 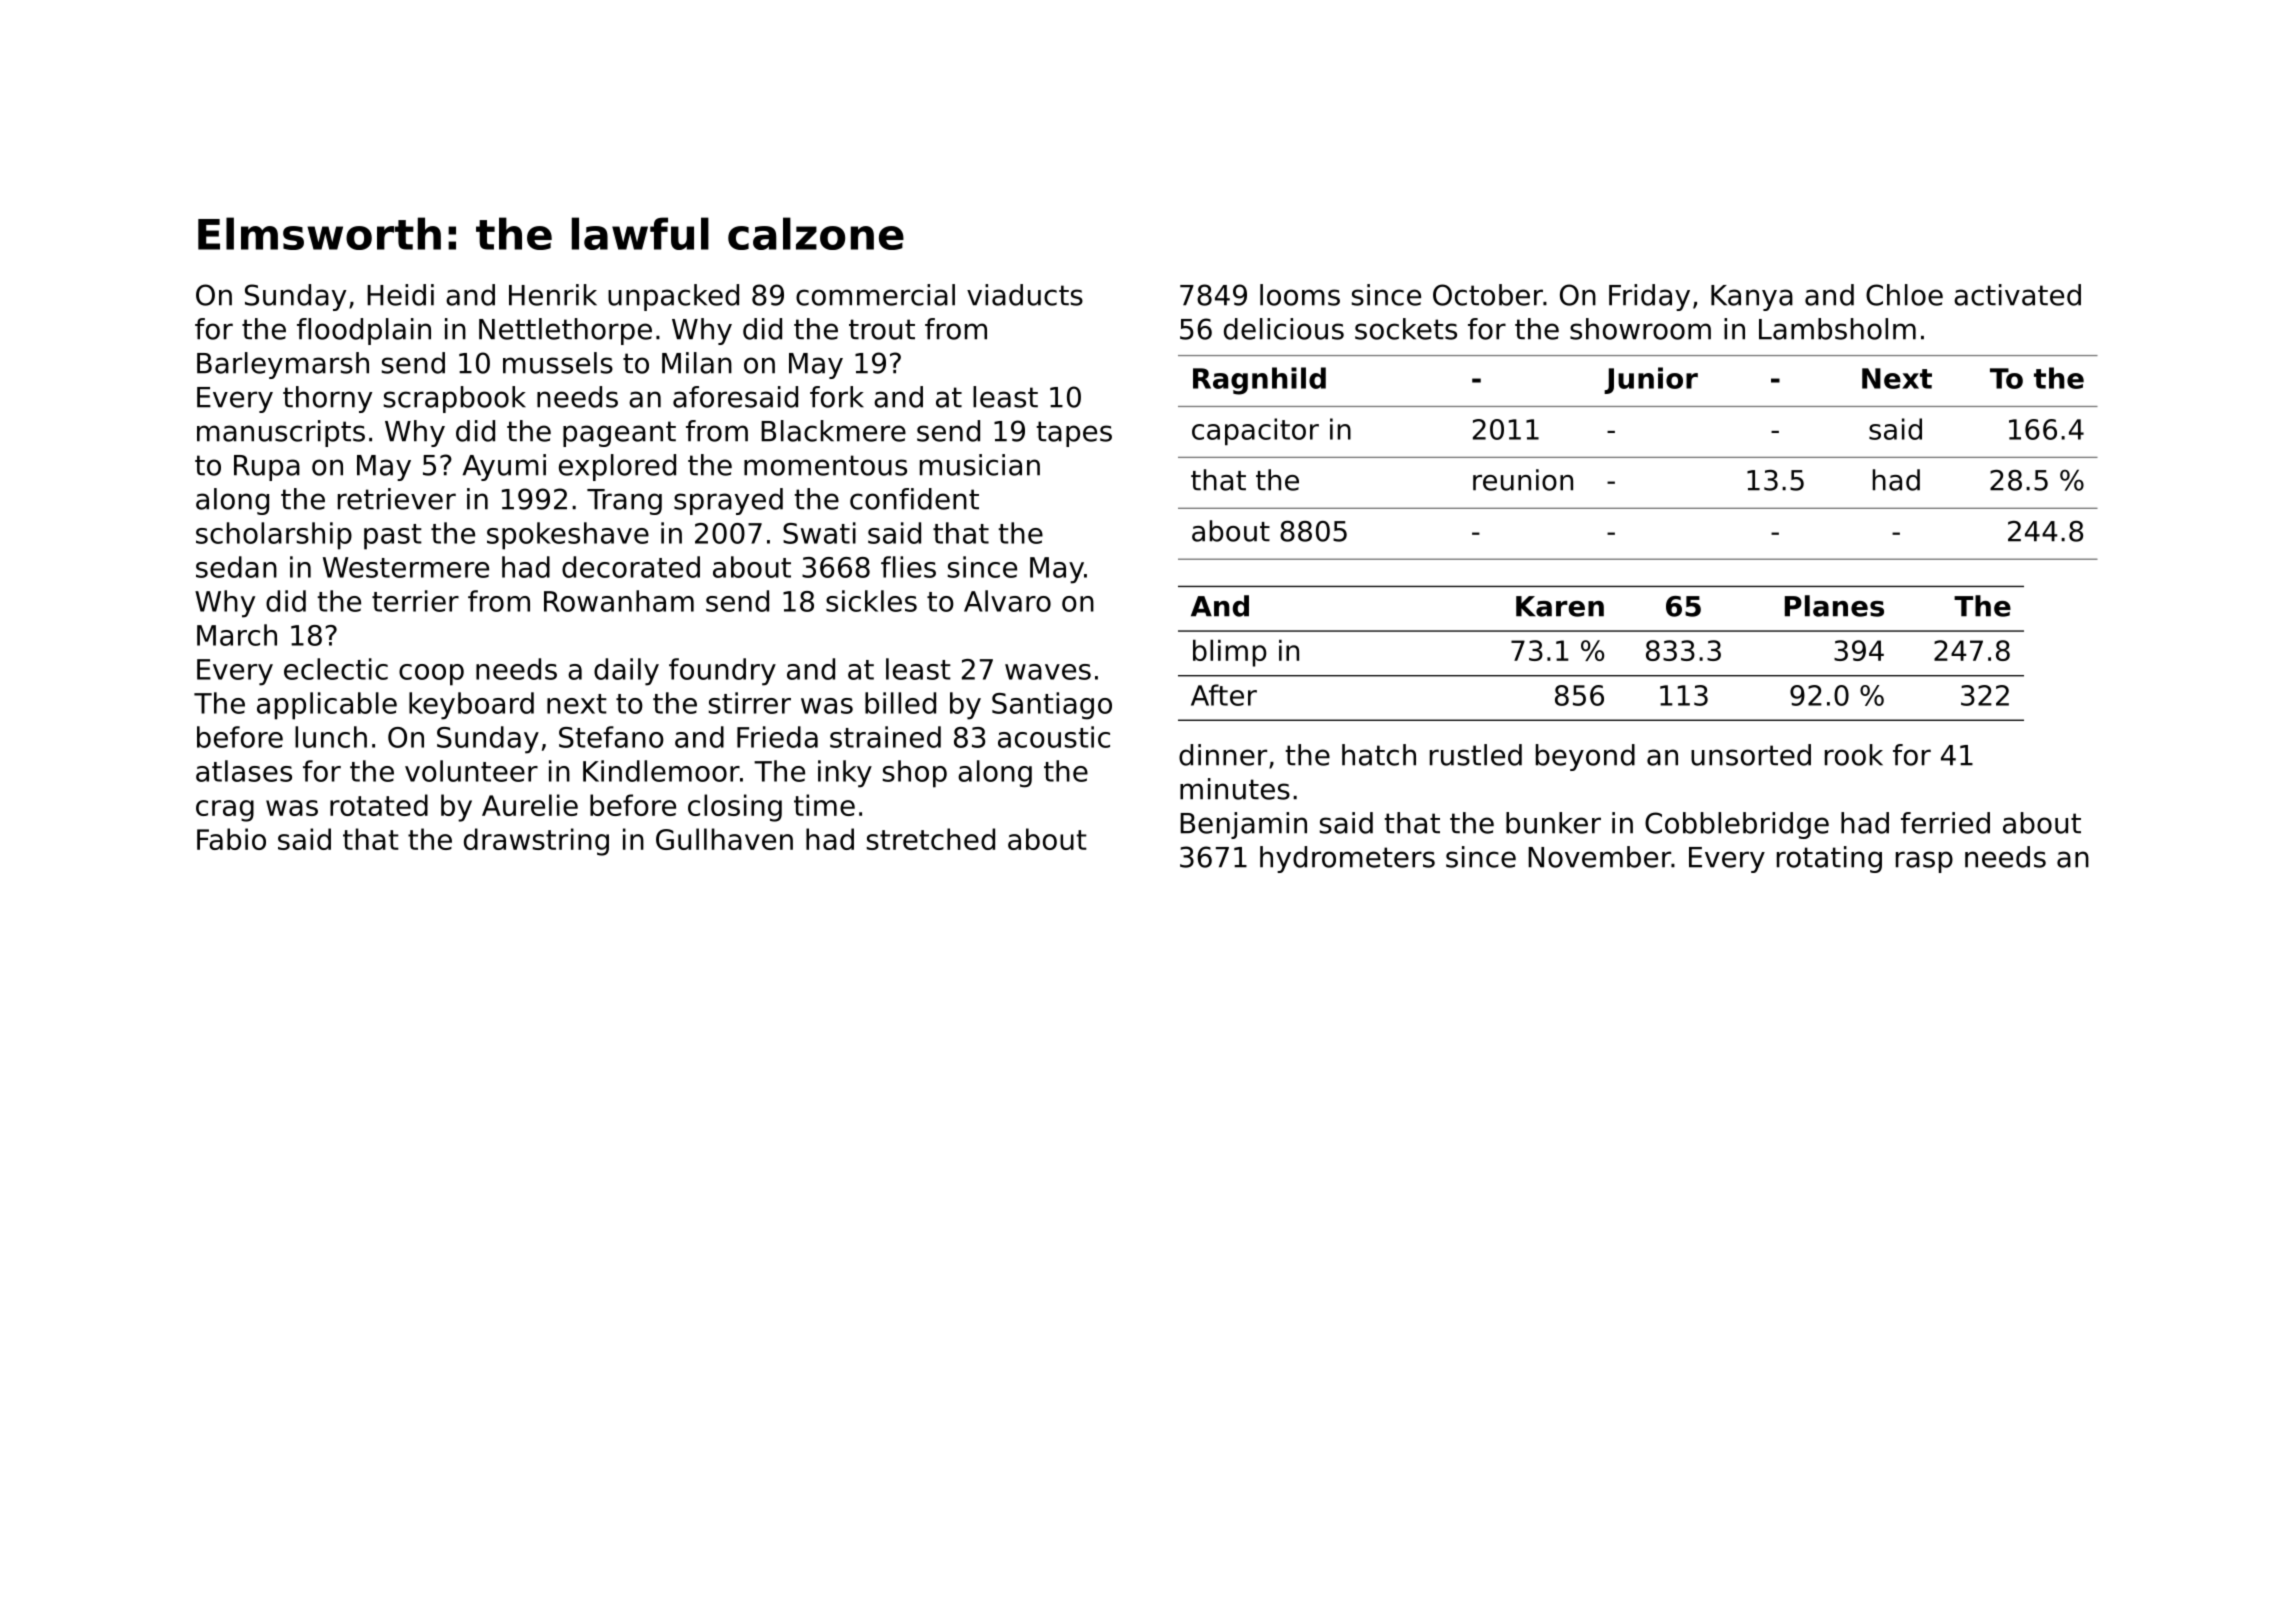 What do you see at coordinates (931, 839) in the page?
I see `stretched` at bounding box center [931, 839].
